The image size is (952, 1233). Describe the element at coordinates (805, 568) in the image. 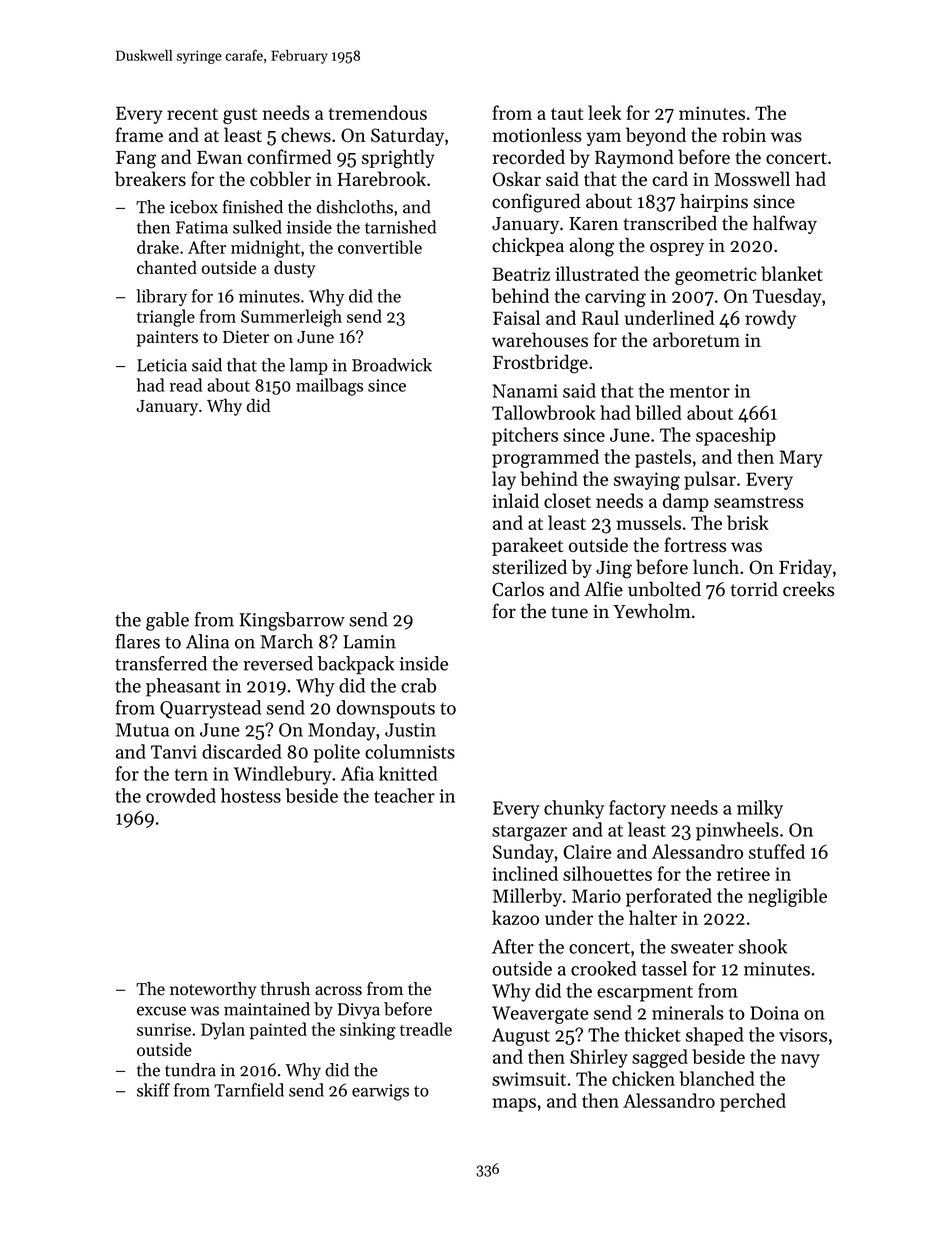

I see `Friday` at that location.
